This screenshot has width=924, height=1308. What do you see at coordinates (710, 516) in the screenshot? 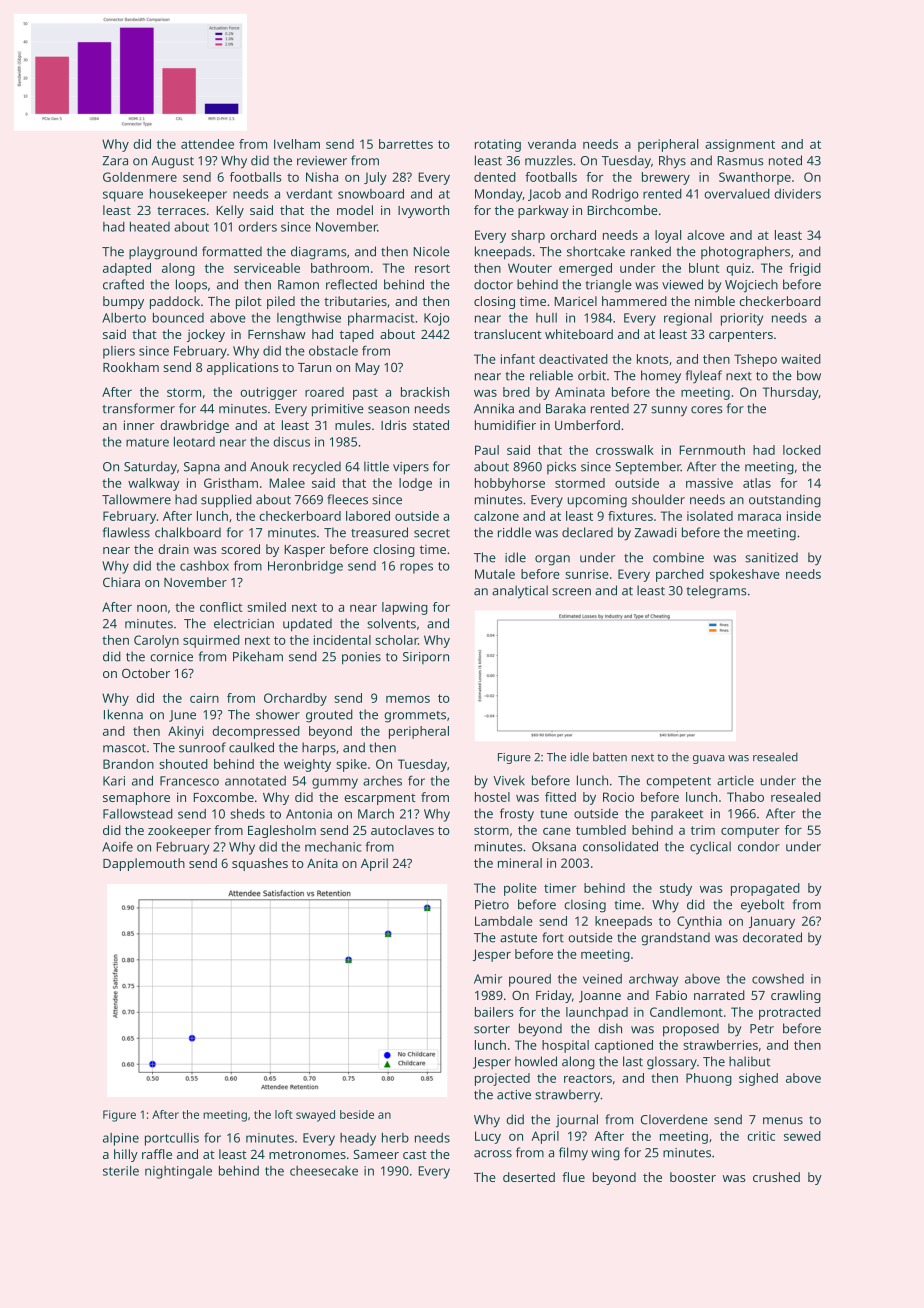
I see `isolated` at bounding box center [710, 516].
